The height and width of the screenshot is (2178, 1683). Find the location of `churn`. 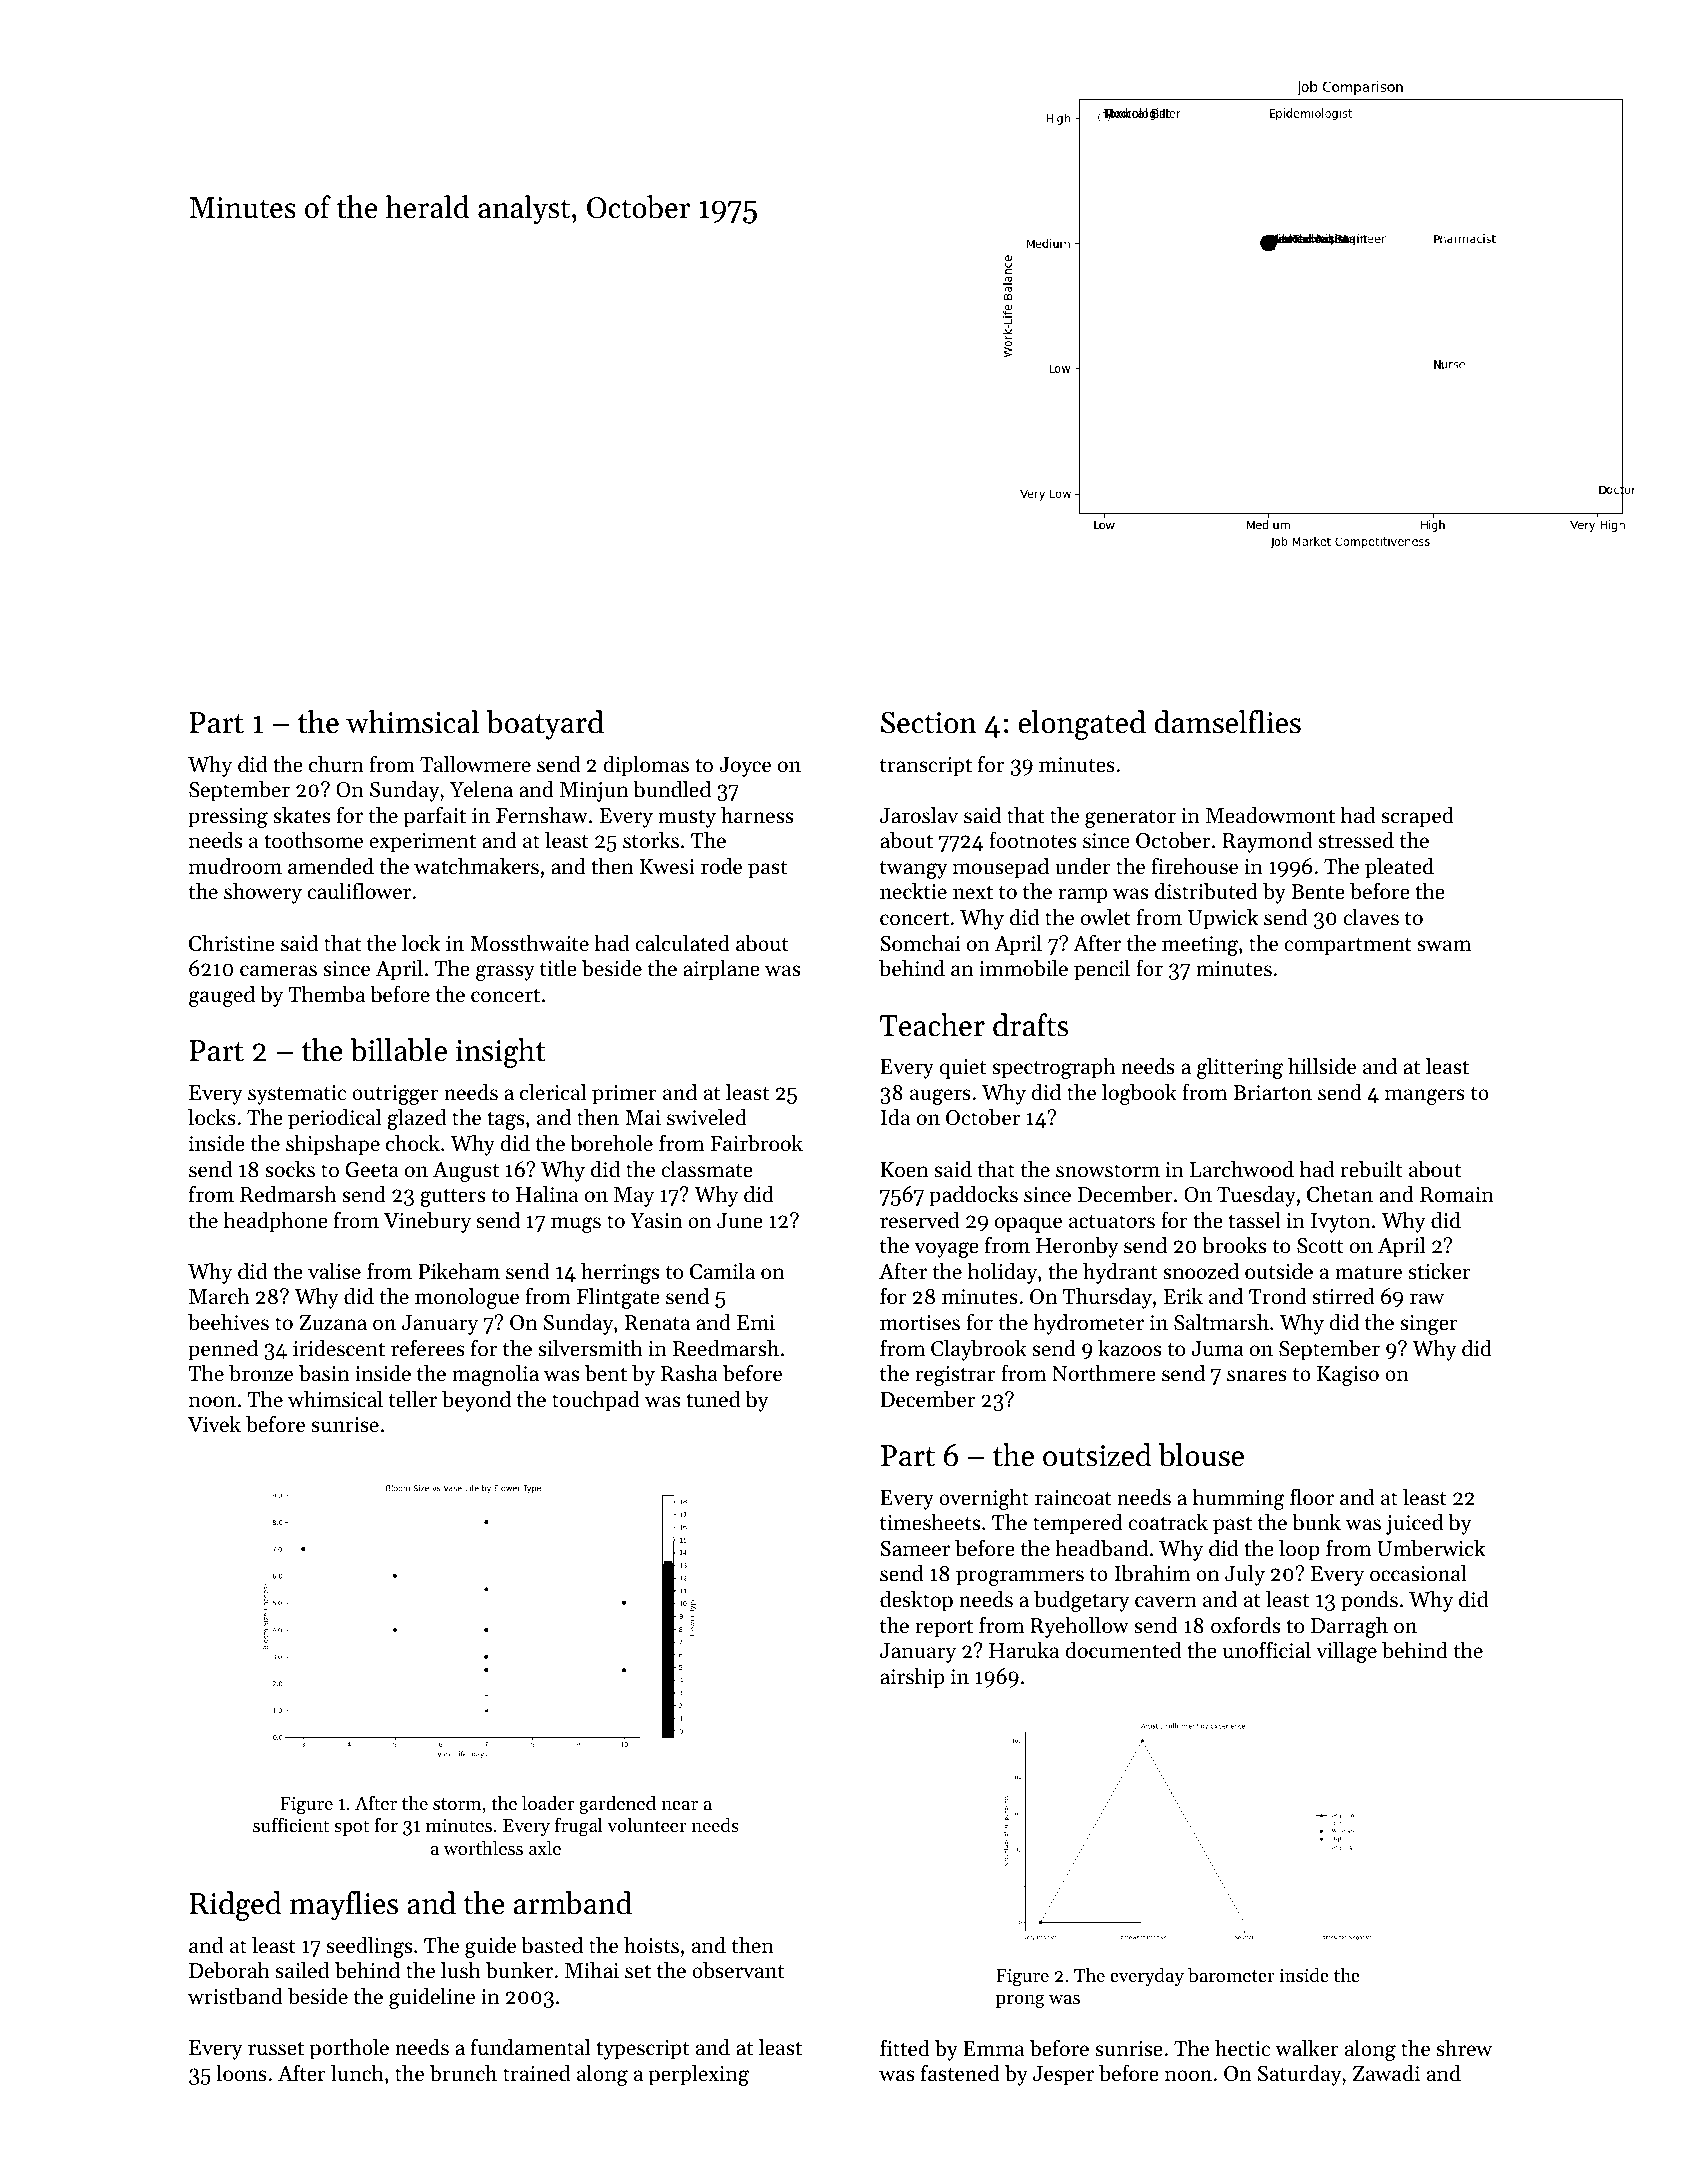

churn is located at coordinates (336, 764).
